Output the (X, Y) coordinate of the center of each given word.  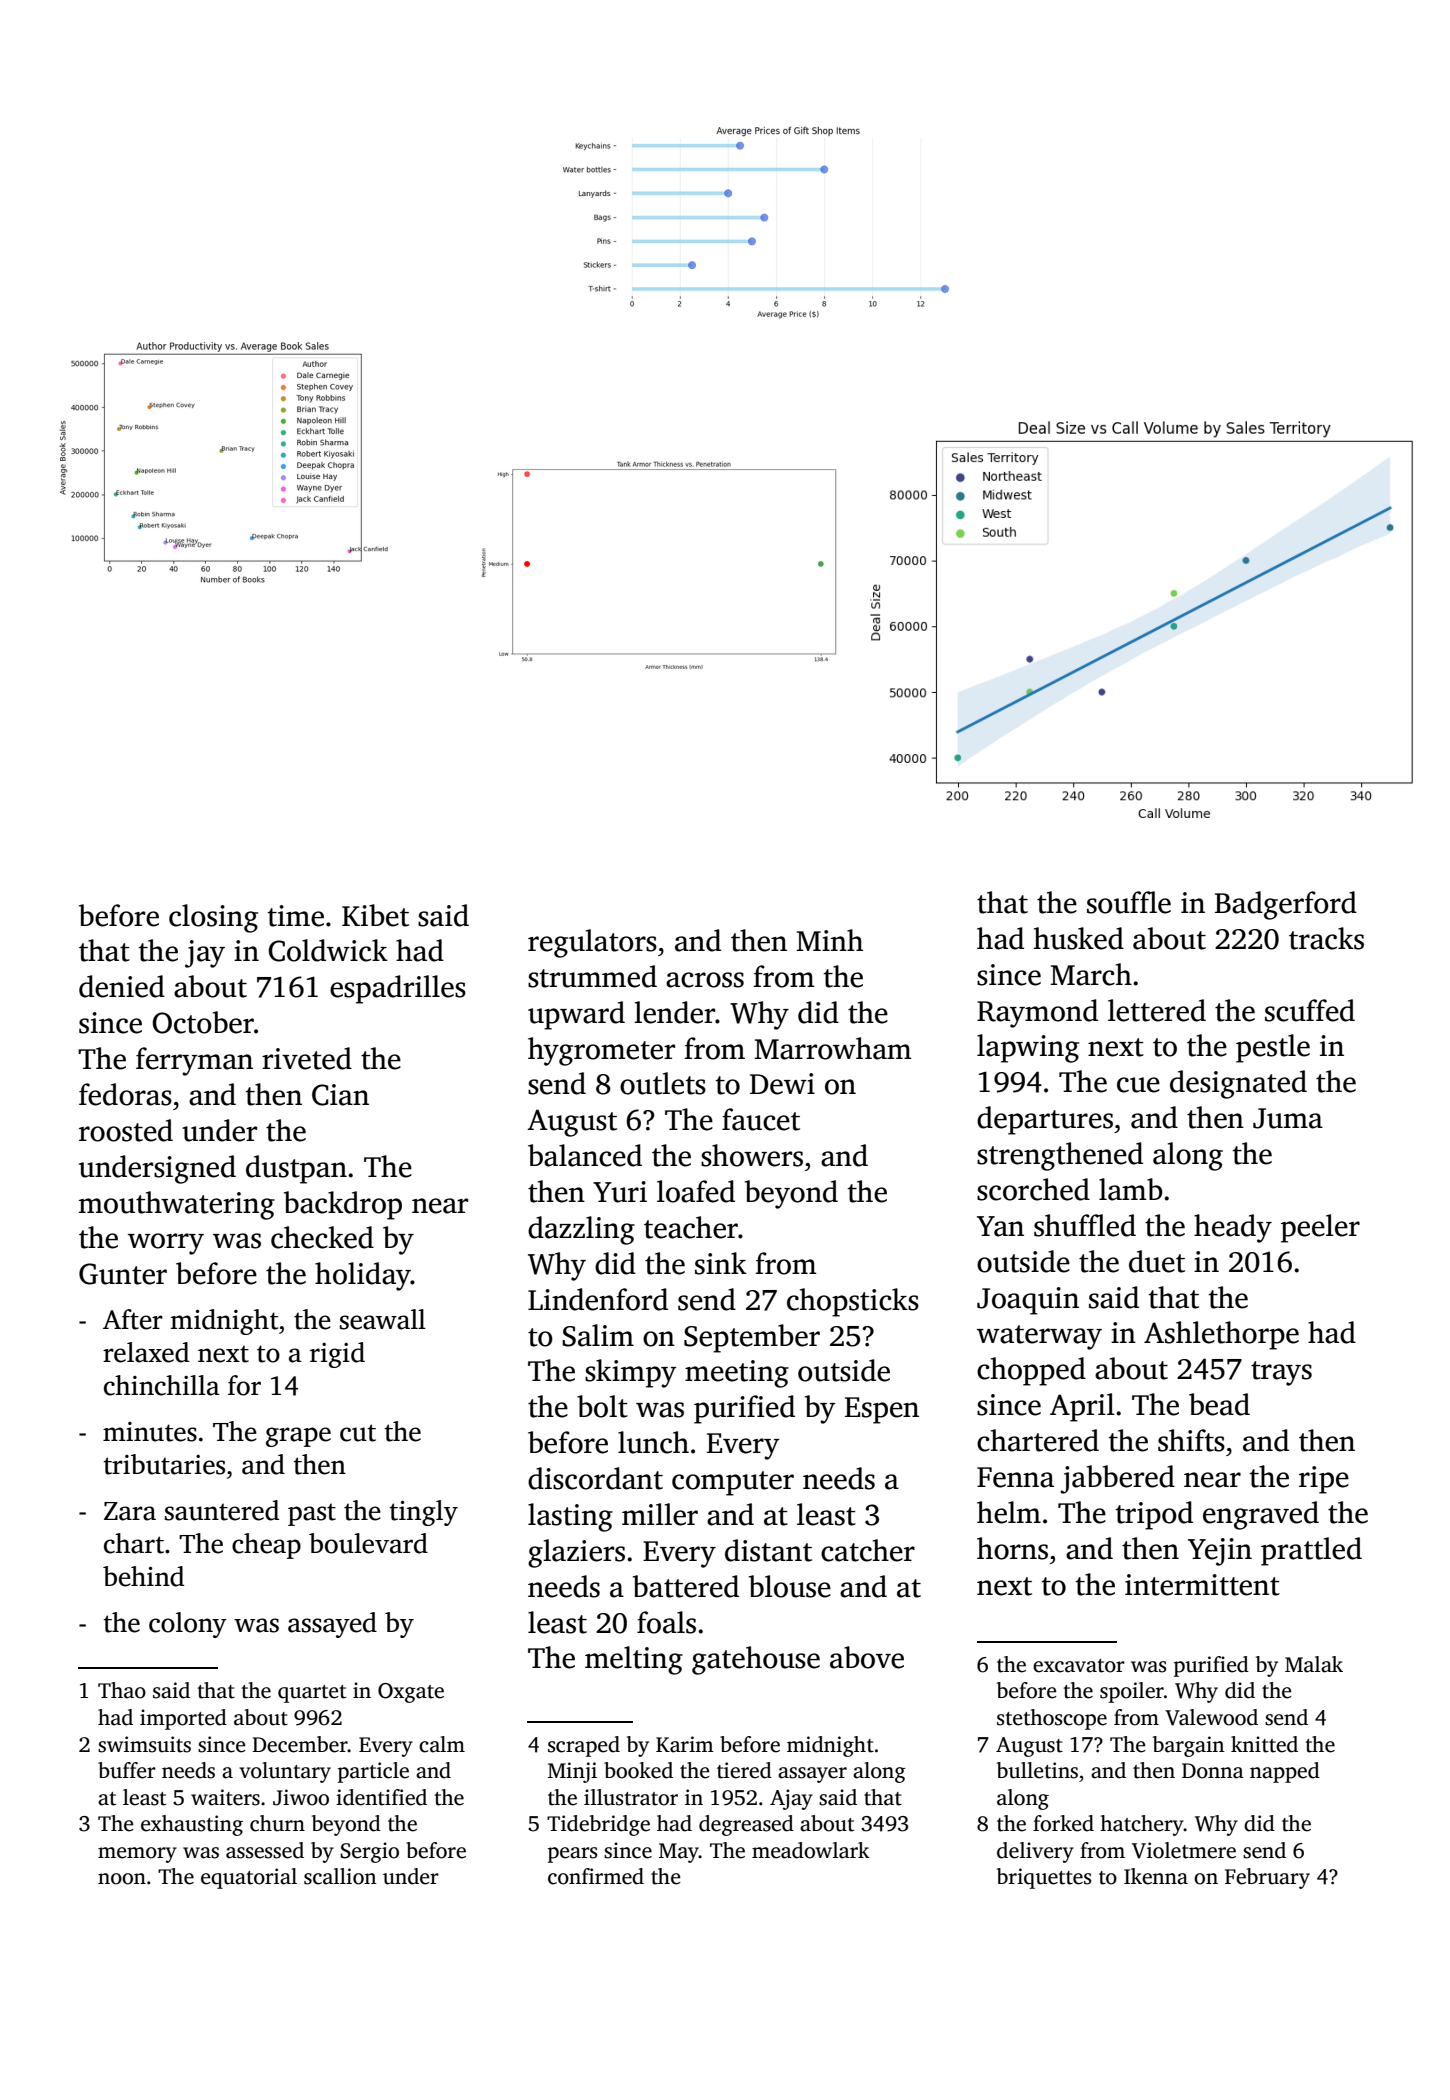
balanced (585, 1155)
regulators (592, 943)
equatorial (249, 1878)
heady (1233, 1228)
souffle (1129, 902)
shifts (1191, 1440)
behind (143, 1576)
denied (122, 986)
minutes (150, 1432)
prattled (1311, 1551)
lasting (570, 1517)
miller (660, 1514)
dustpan (296, 1169)
